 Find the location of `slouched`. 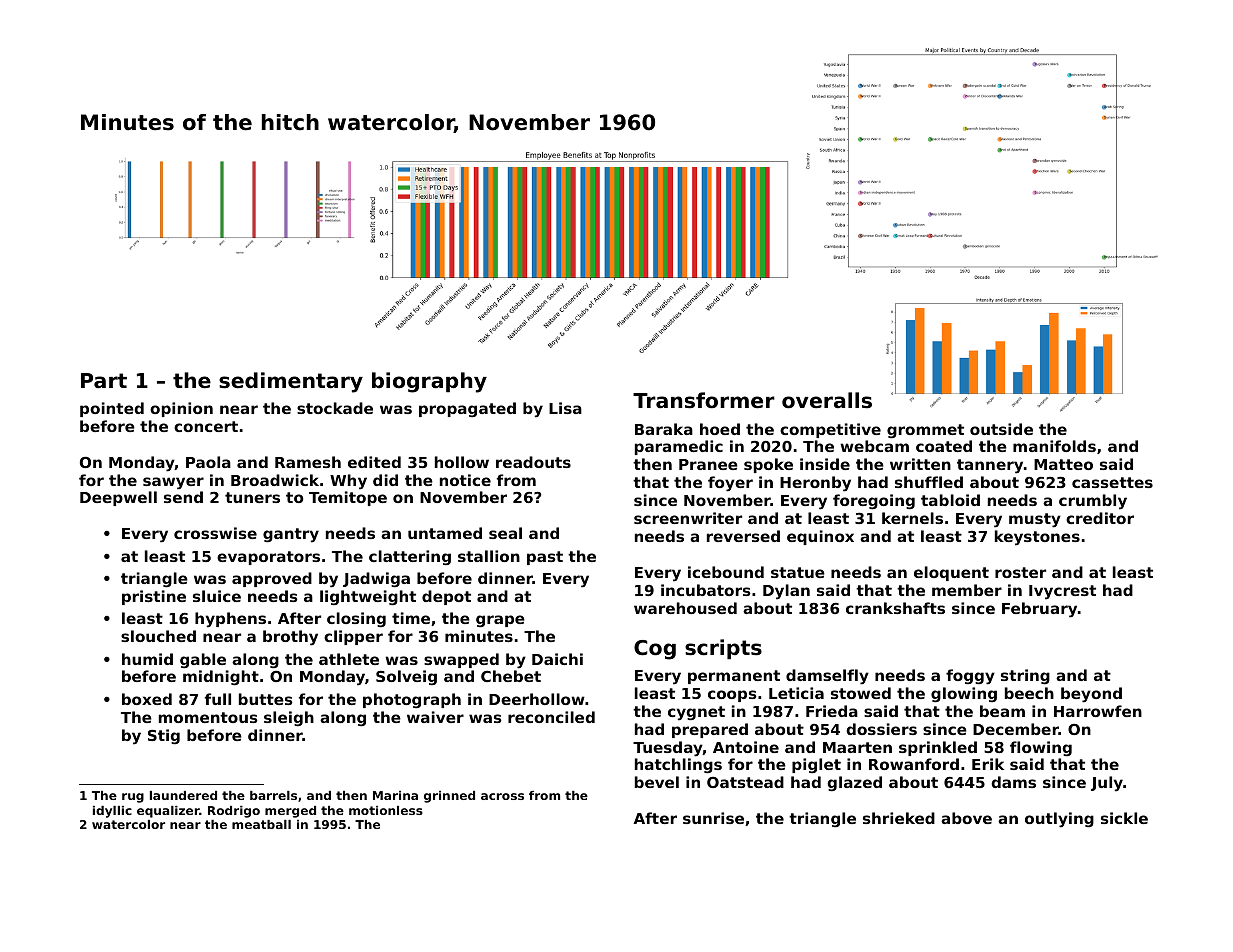

slouched is located at coordinates (158, 636).
